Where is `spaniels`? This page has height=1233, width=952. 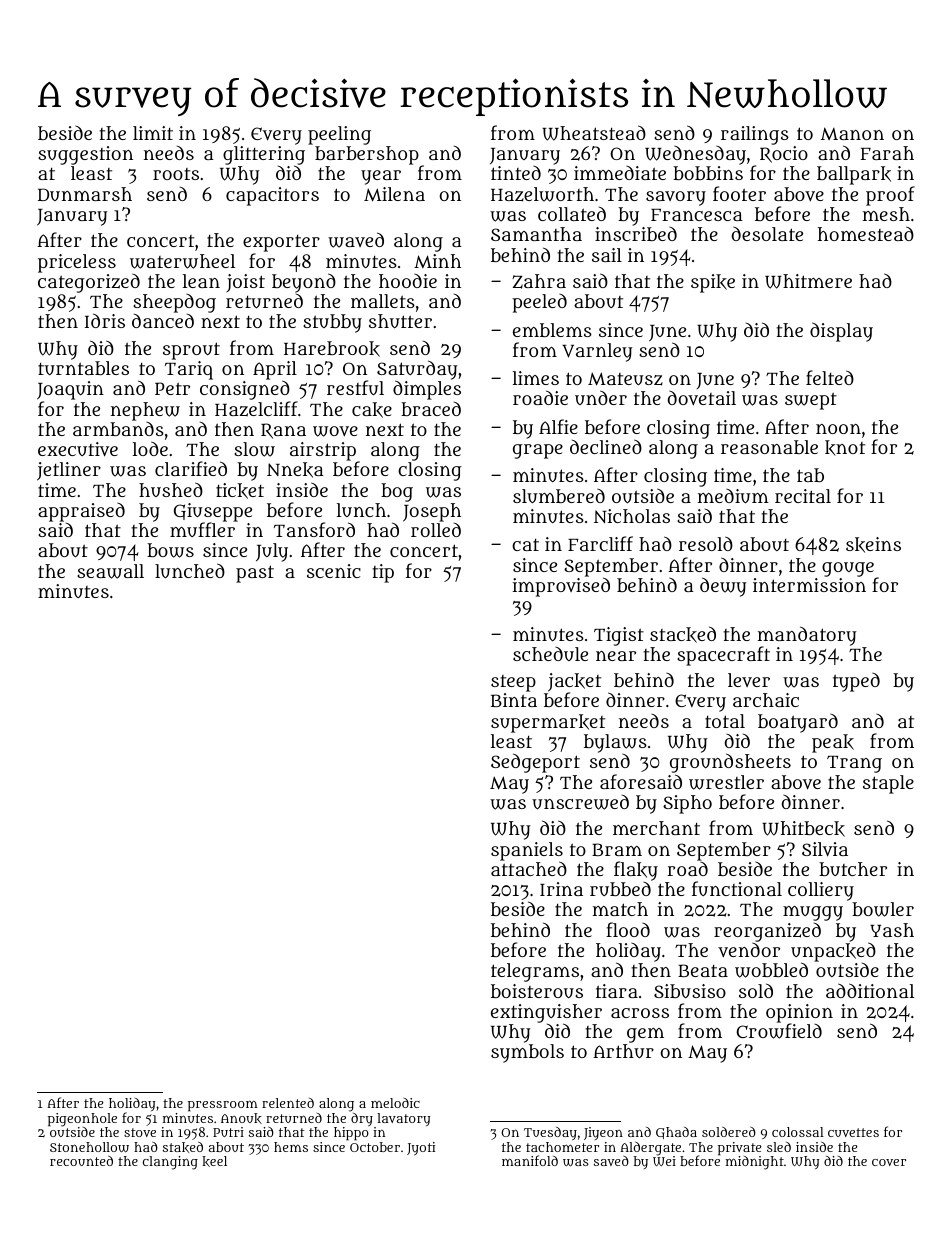
spaniels is located at coordinates (527, 851).
